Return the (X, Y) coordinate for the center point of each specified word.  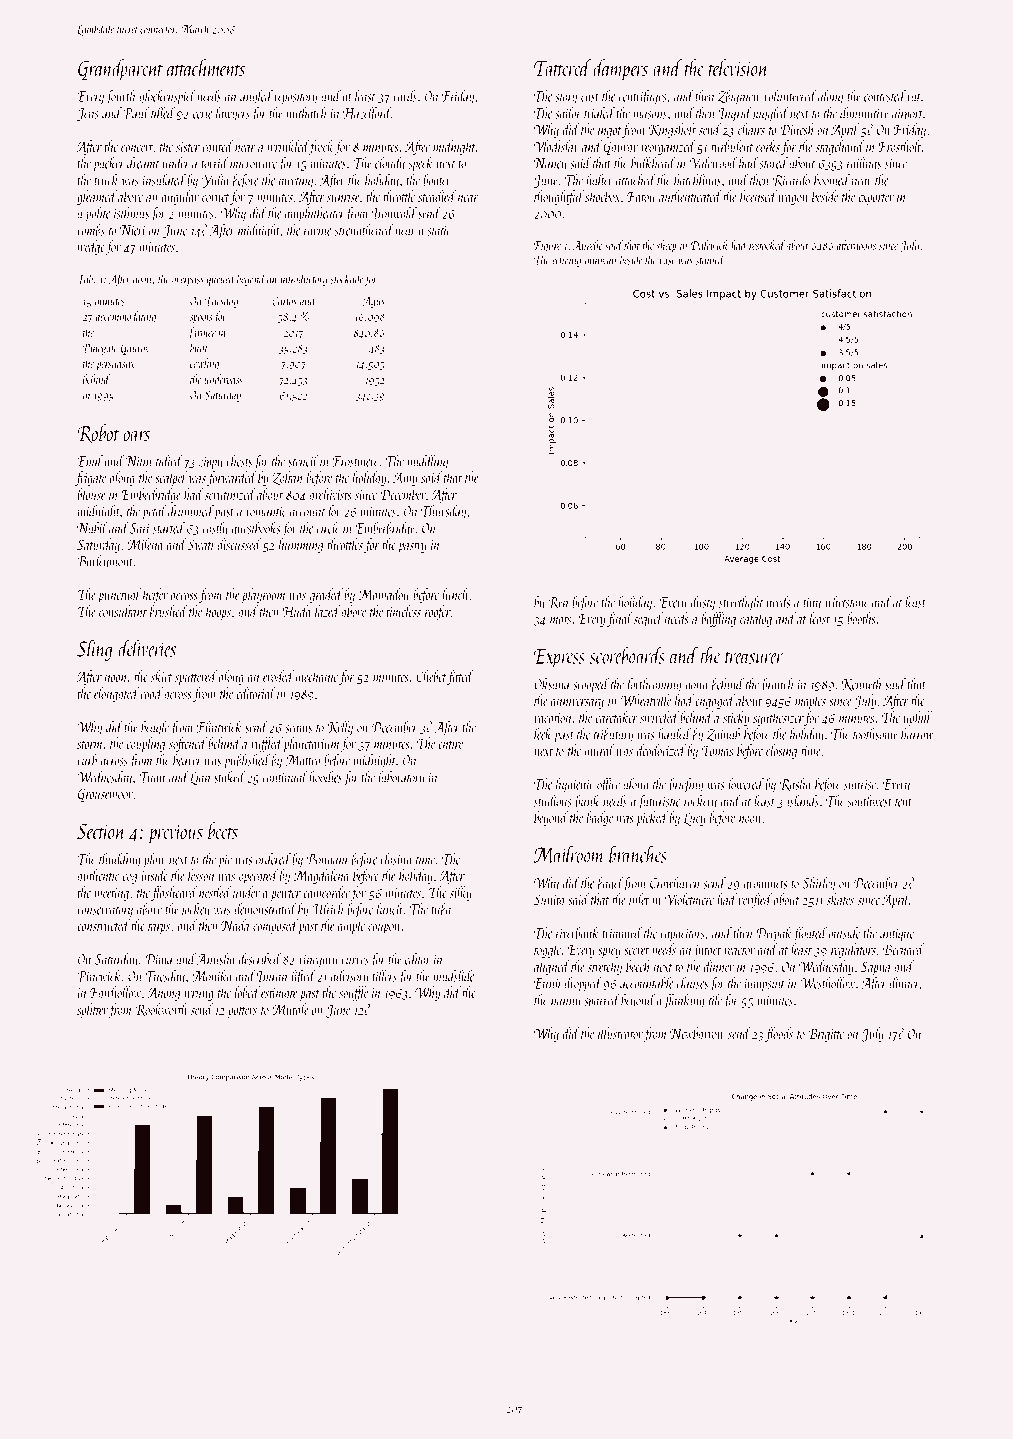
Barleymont (105, 562)
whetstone (847, 602)
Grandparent (120, 70)
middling (427, 462)
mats (560, 620)
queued (221, 279)
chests (239, 461)
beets (223, 830)
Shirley (819, 884)
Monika (212, 976)
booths (861, 618)
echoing (566, 260)
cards (405, 96)
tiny (812, 604)
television (738, 67)
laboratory (401, 778)
